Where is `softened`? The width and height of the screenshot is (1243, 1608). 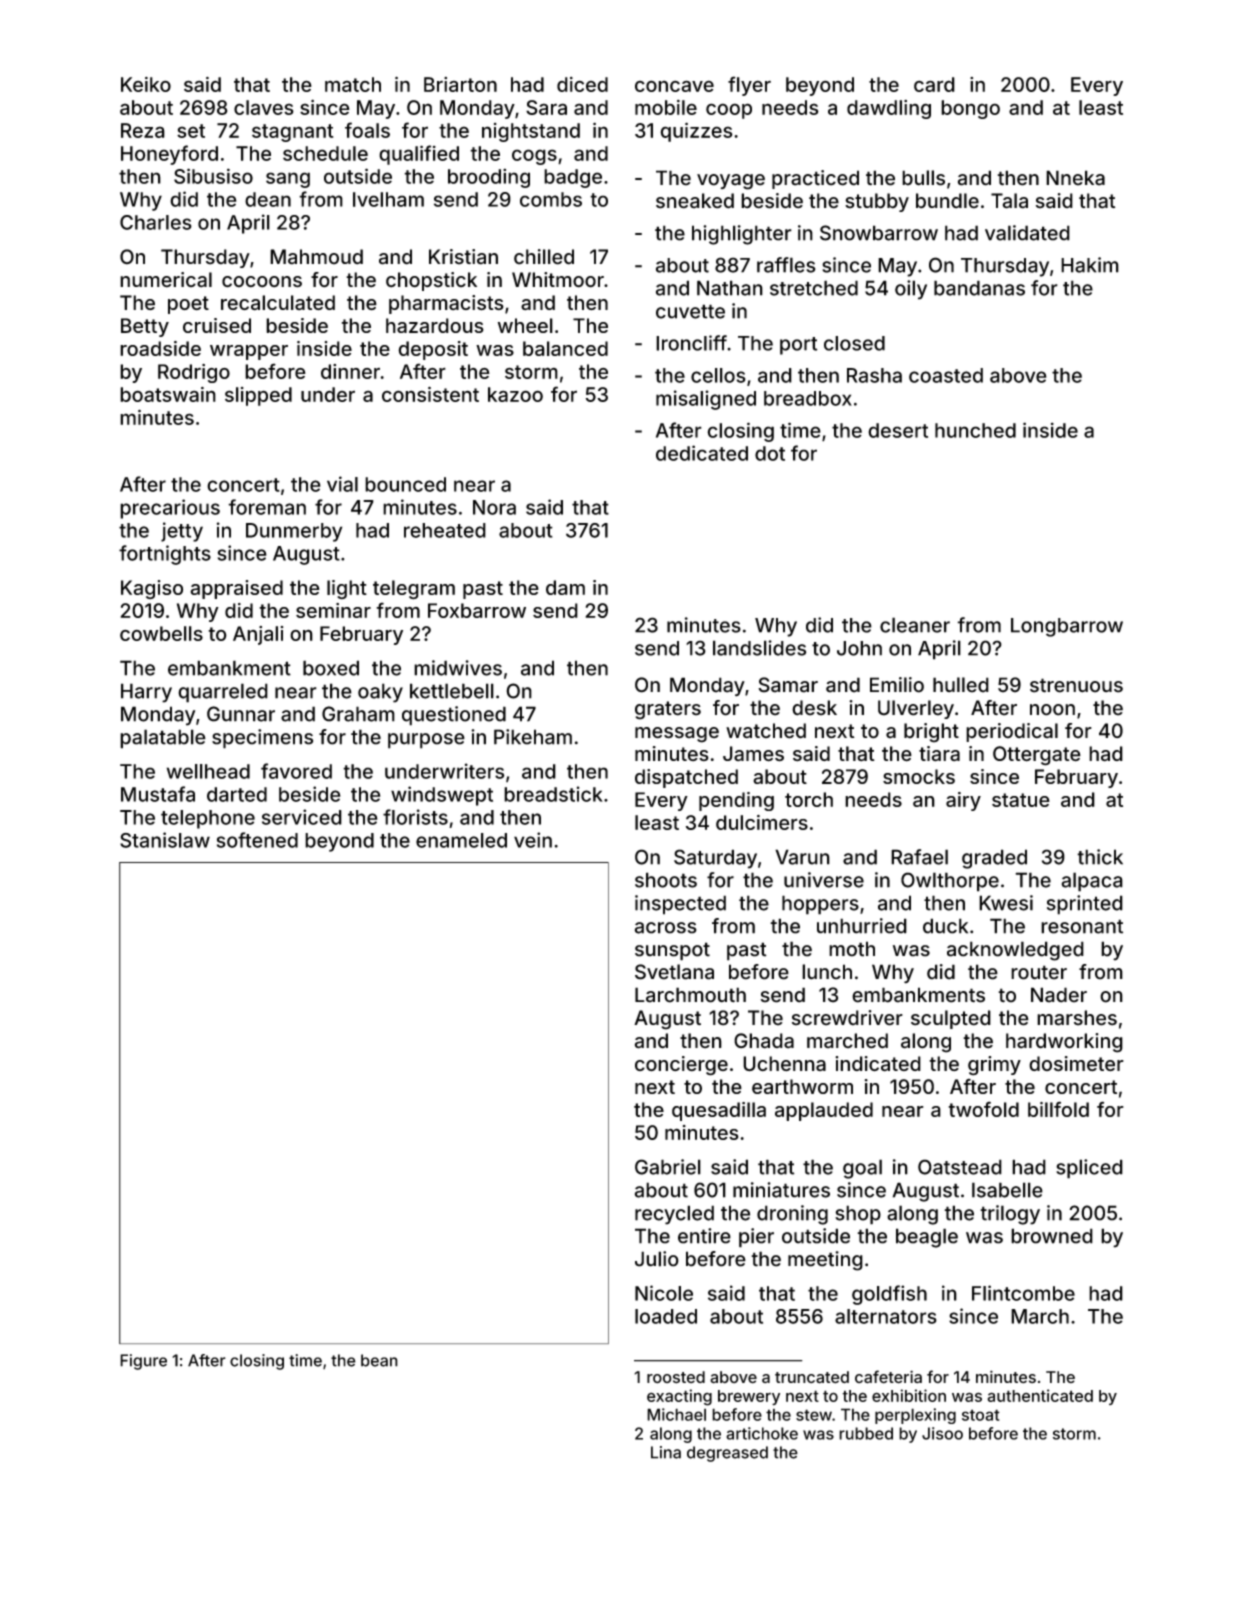
softened is located at coordinates (257, 840).
